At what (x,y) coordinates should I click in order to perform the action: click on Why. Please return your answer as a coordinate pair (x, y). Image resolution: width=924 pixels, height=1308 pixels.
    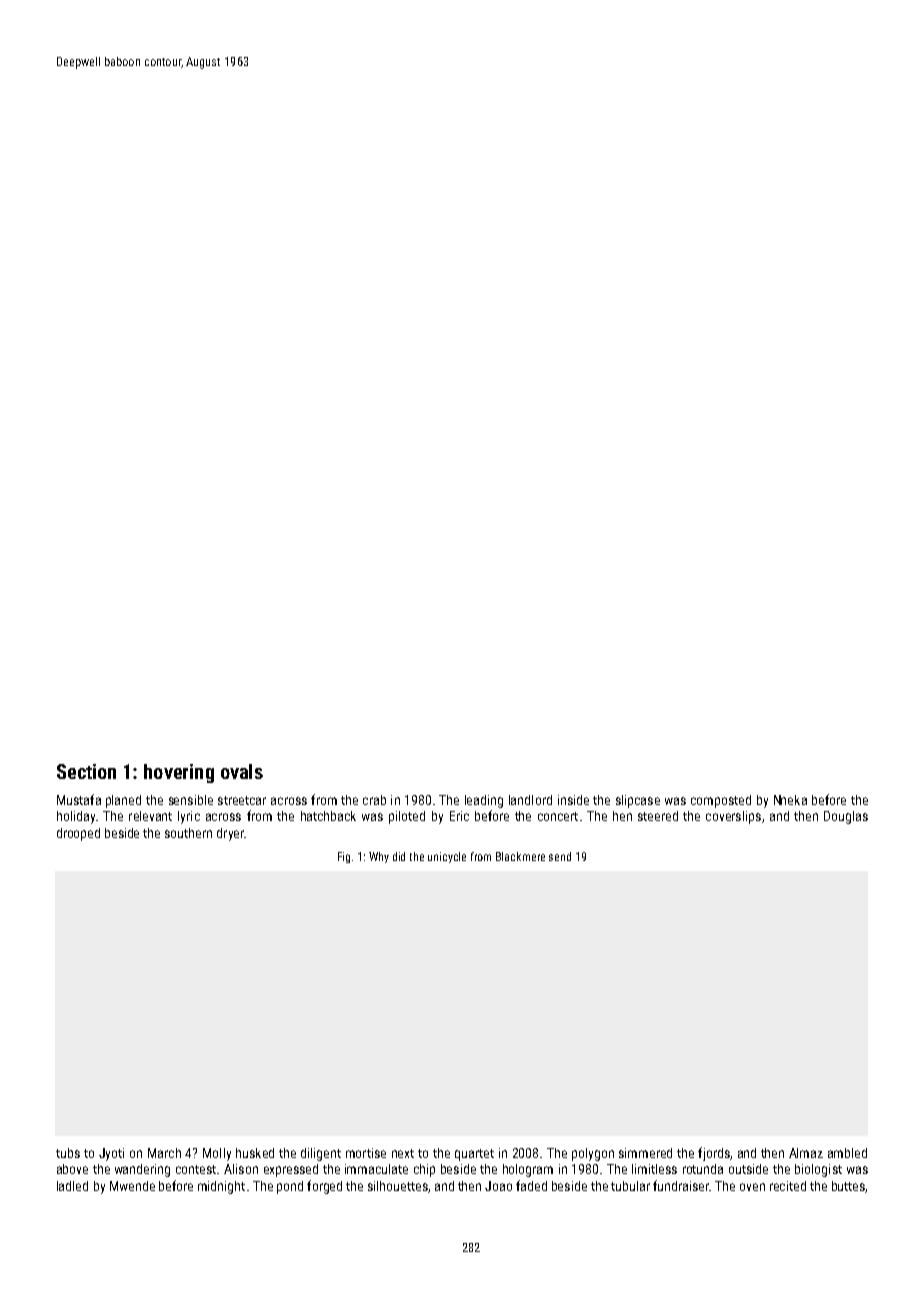
    Looking at the image, I should click on (379, 857).
